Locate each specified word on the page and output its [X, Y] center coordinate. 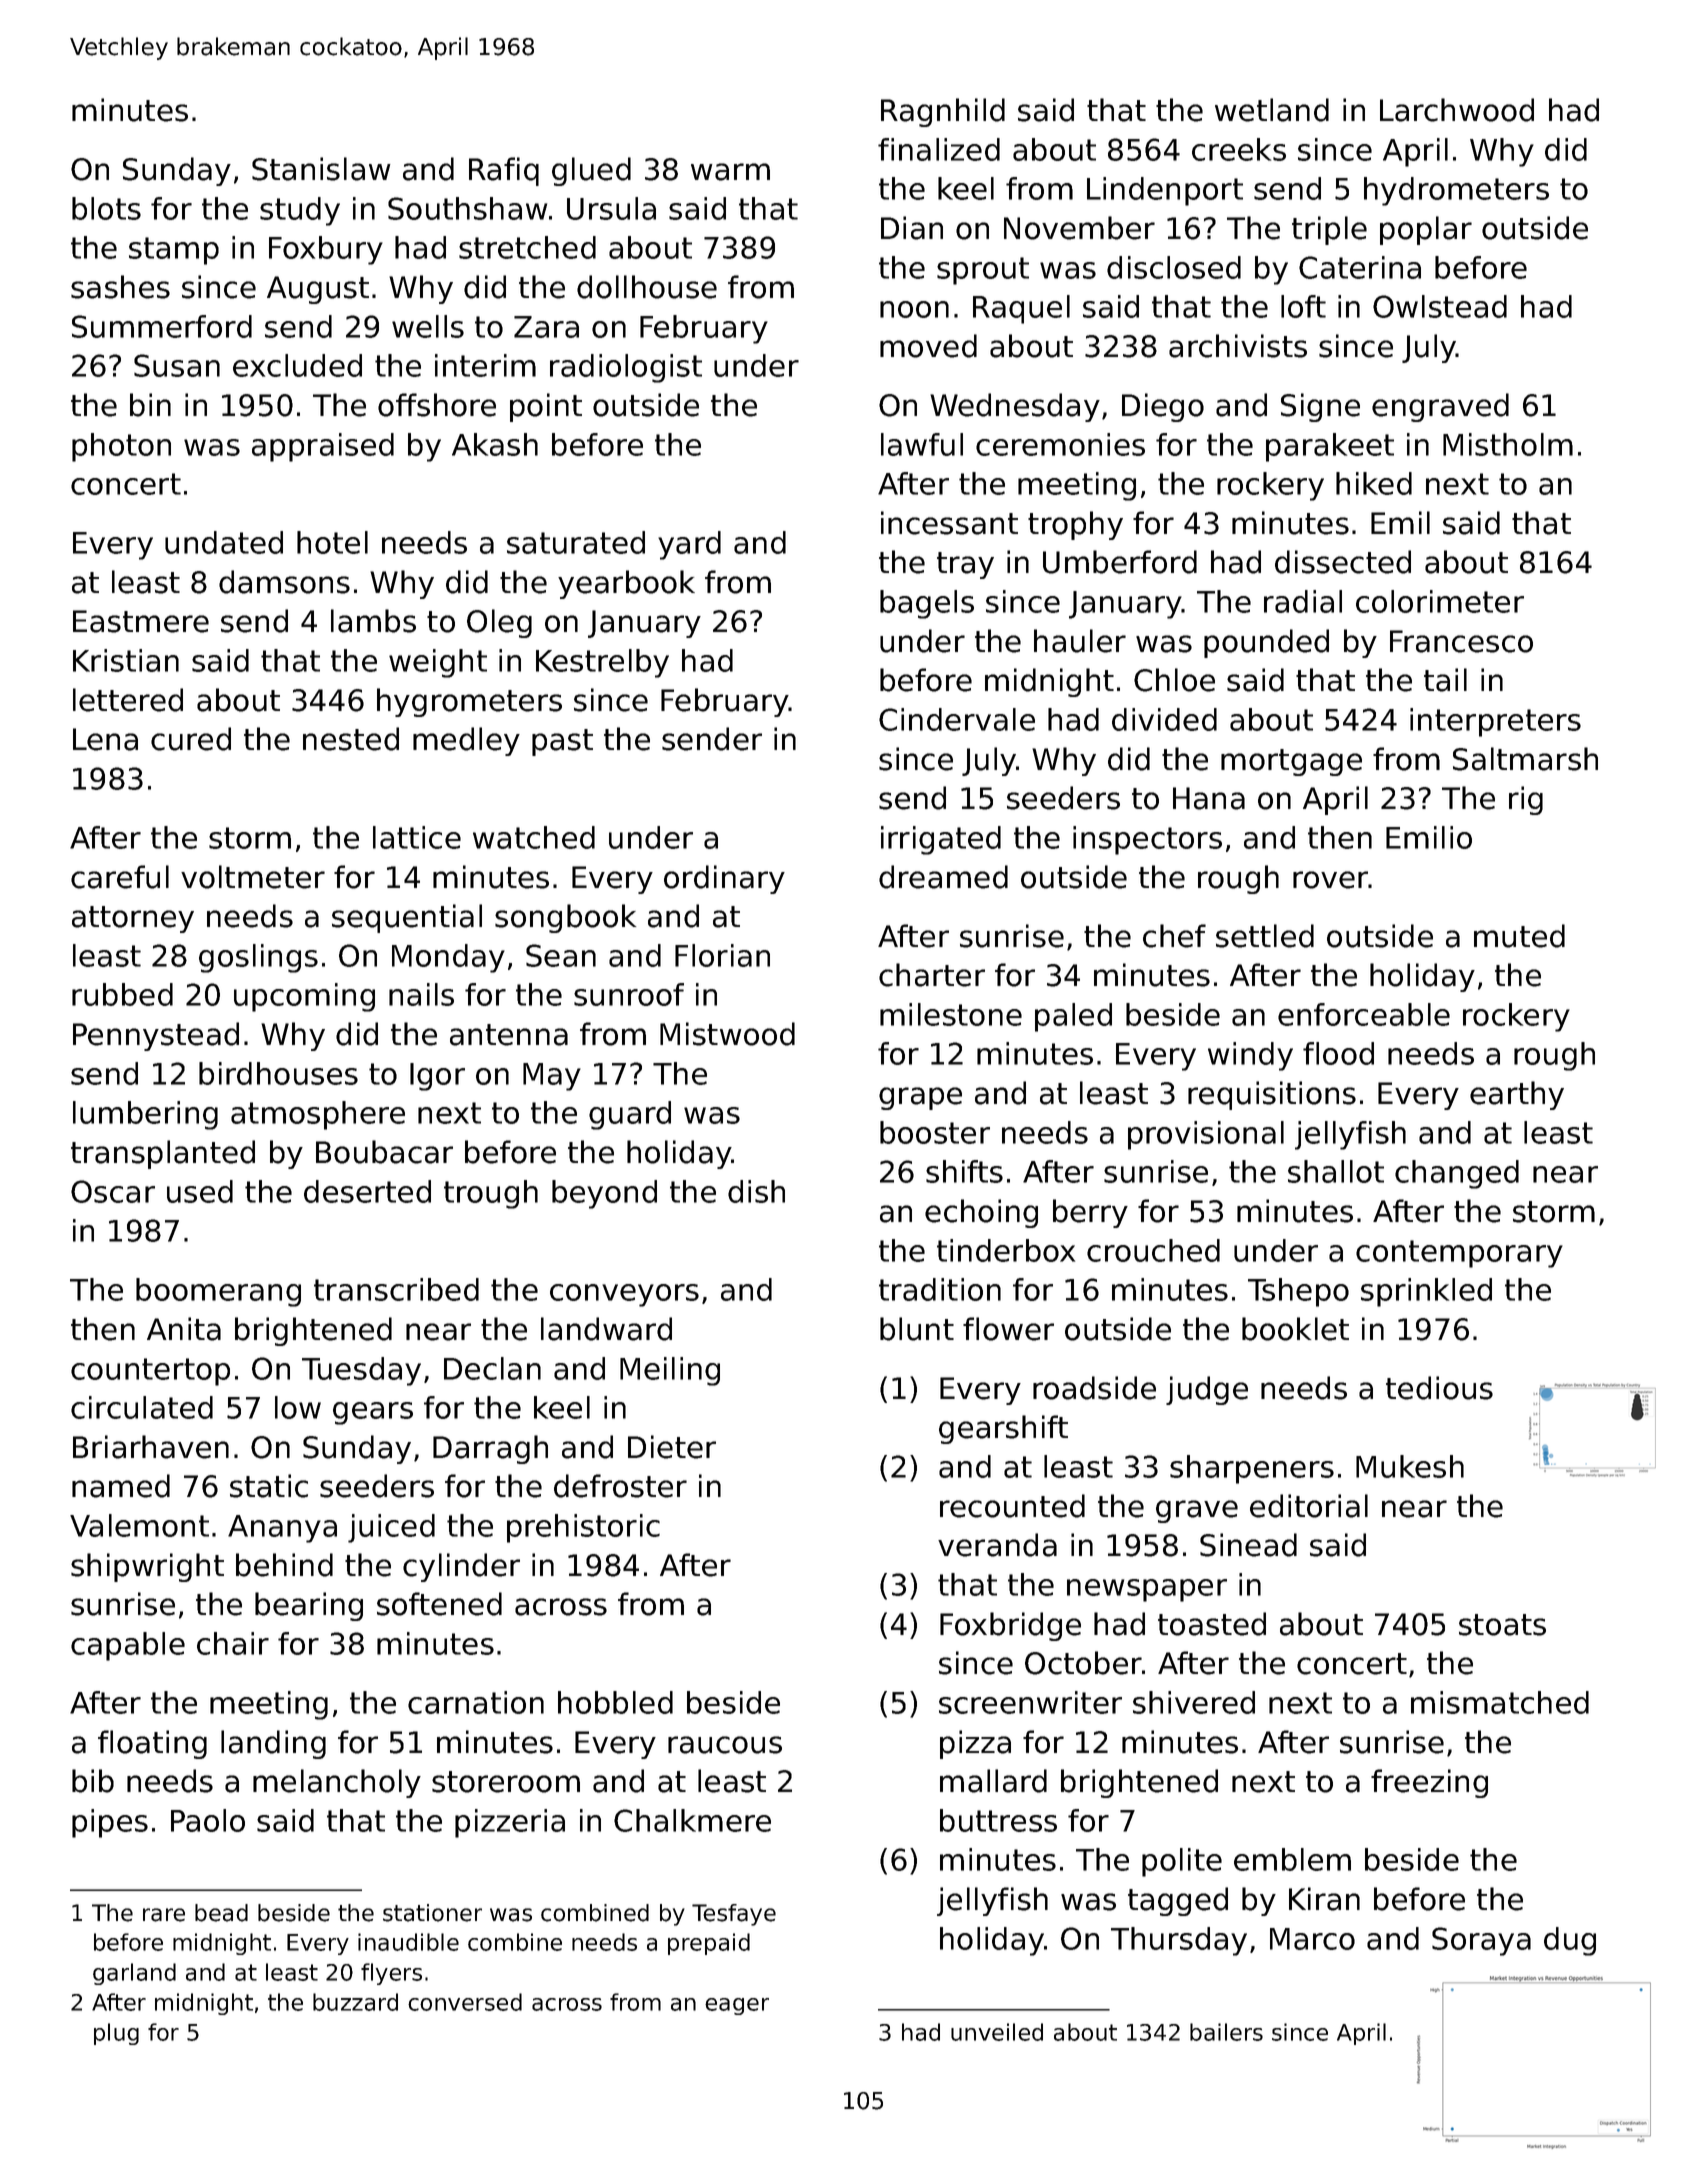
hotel [332, 542]
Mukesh [1410, 1466]
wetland [1272, 110]
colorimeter [1440, 601]
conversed [465, 2002]
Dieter [672, 1447]
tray [965, 565]
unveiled [997, 2032]
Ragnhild [943, 112]
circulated [142, 1407]
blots [106, 208]
